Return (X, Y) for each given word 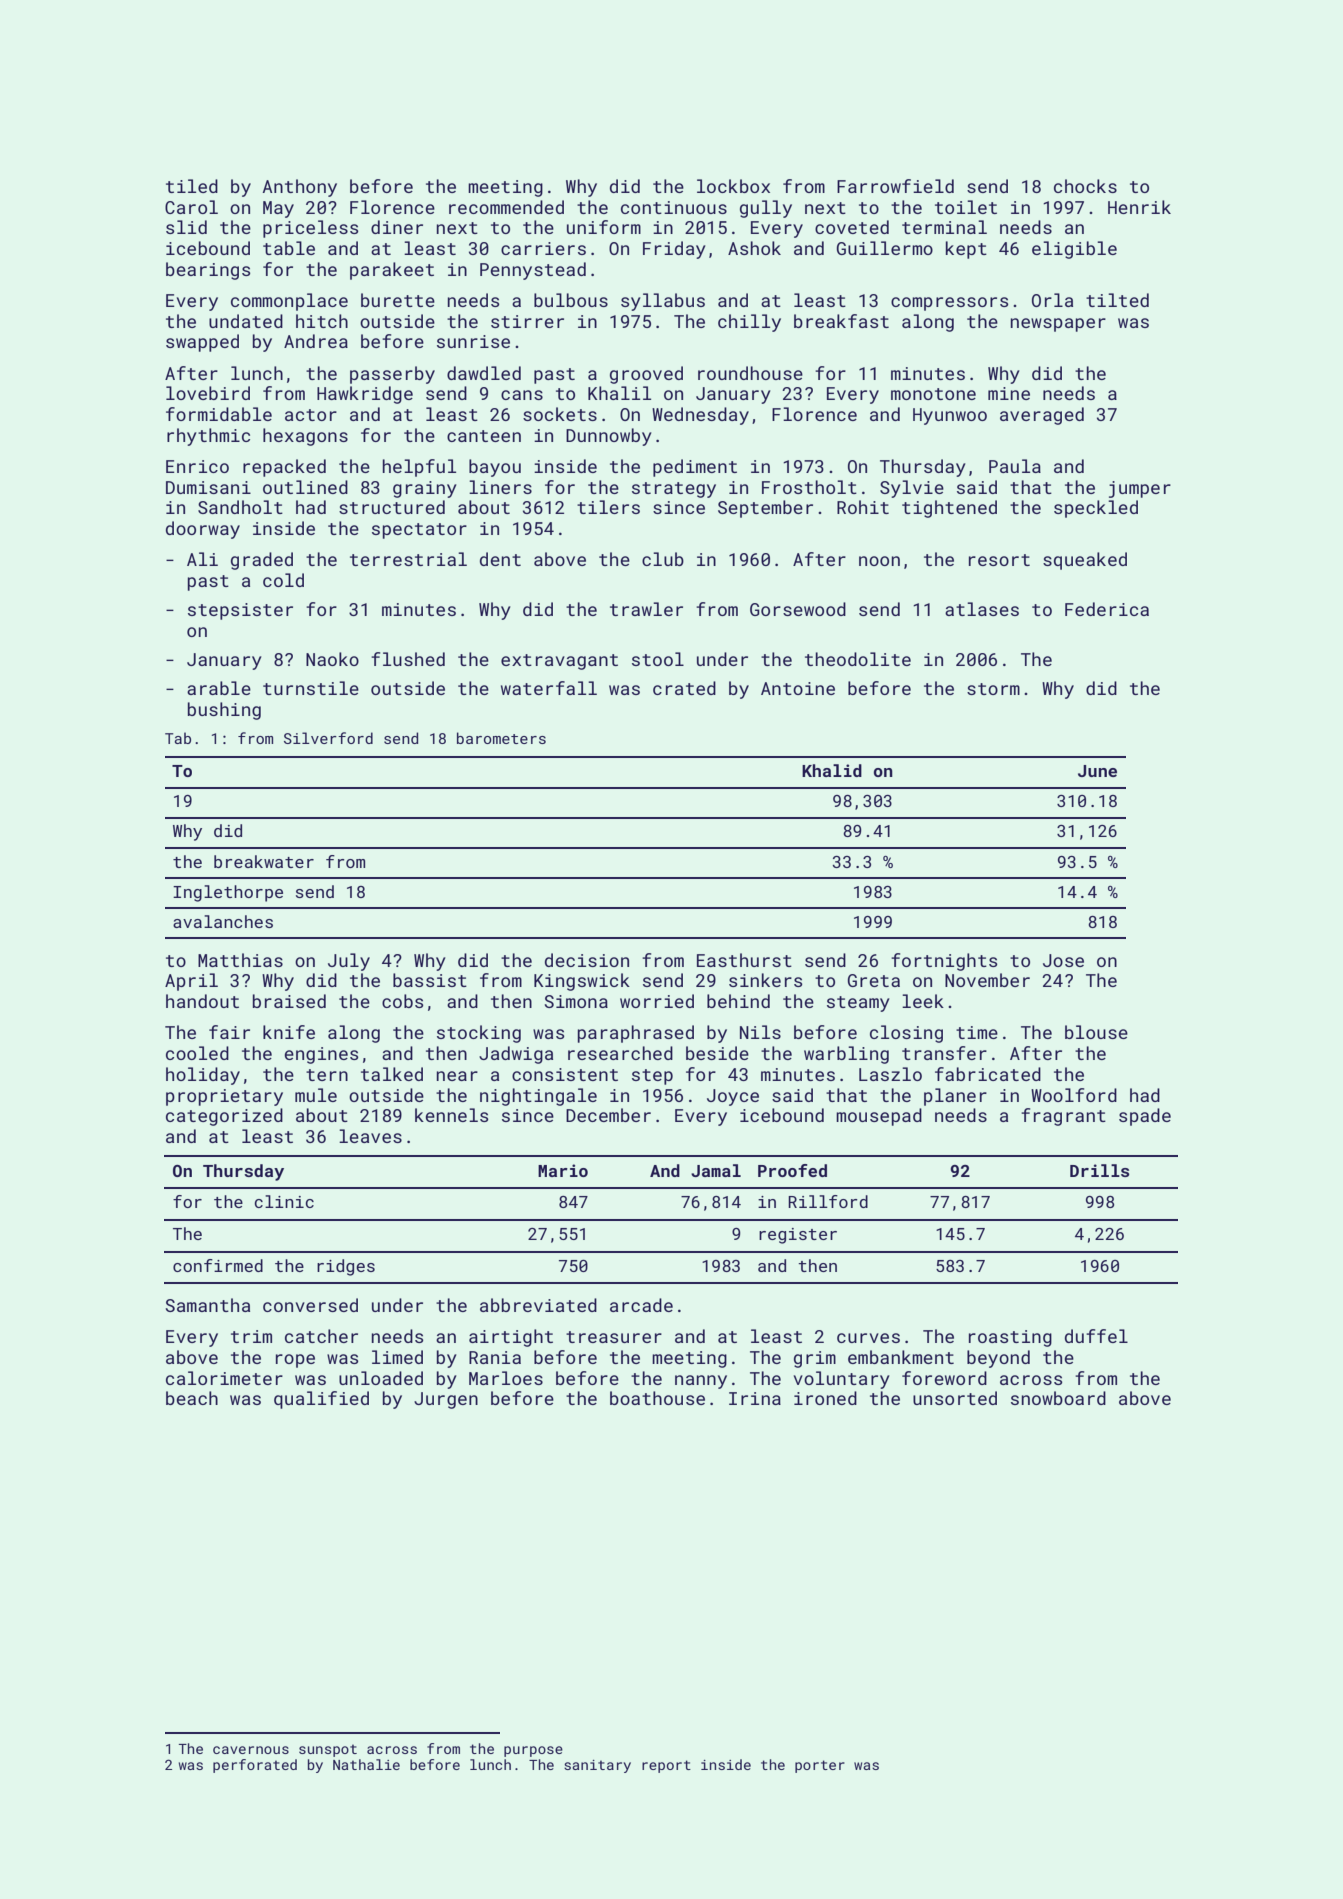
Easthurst (744, 960)
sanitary (597, 1766)
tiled (192, 186)
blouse (1096, 1032)
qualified (321, 1400)
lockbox (733, 186)
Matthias (240, 960)
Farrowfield (895, 186)
